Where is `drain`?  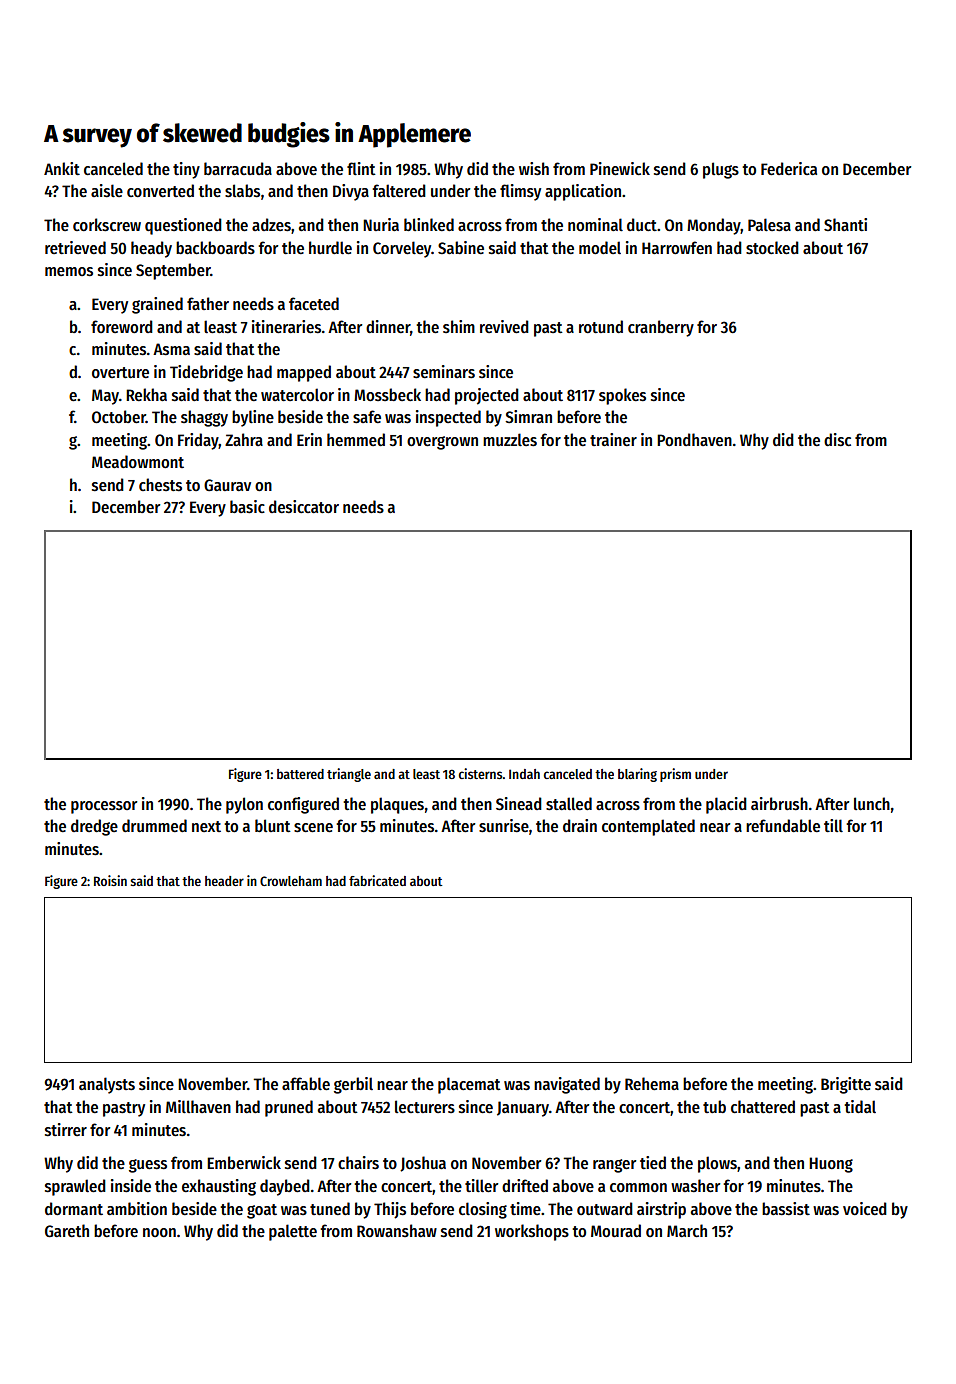
drain is located at coordinates (580, 825).
